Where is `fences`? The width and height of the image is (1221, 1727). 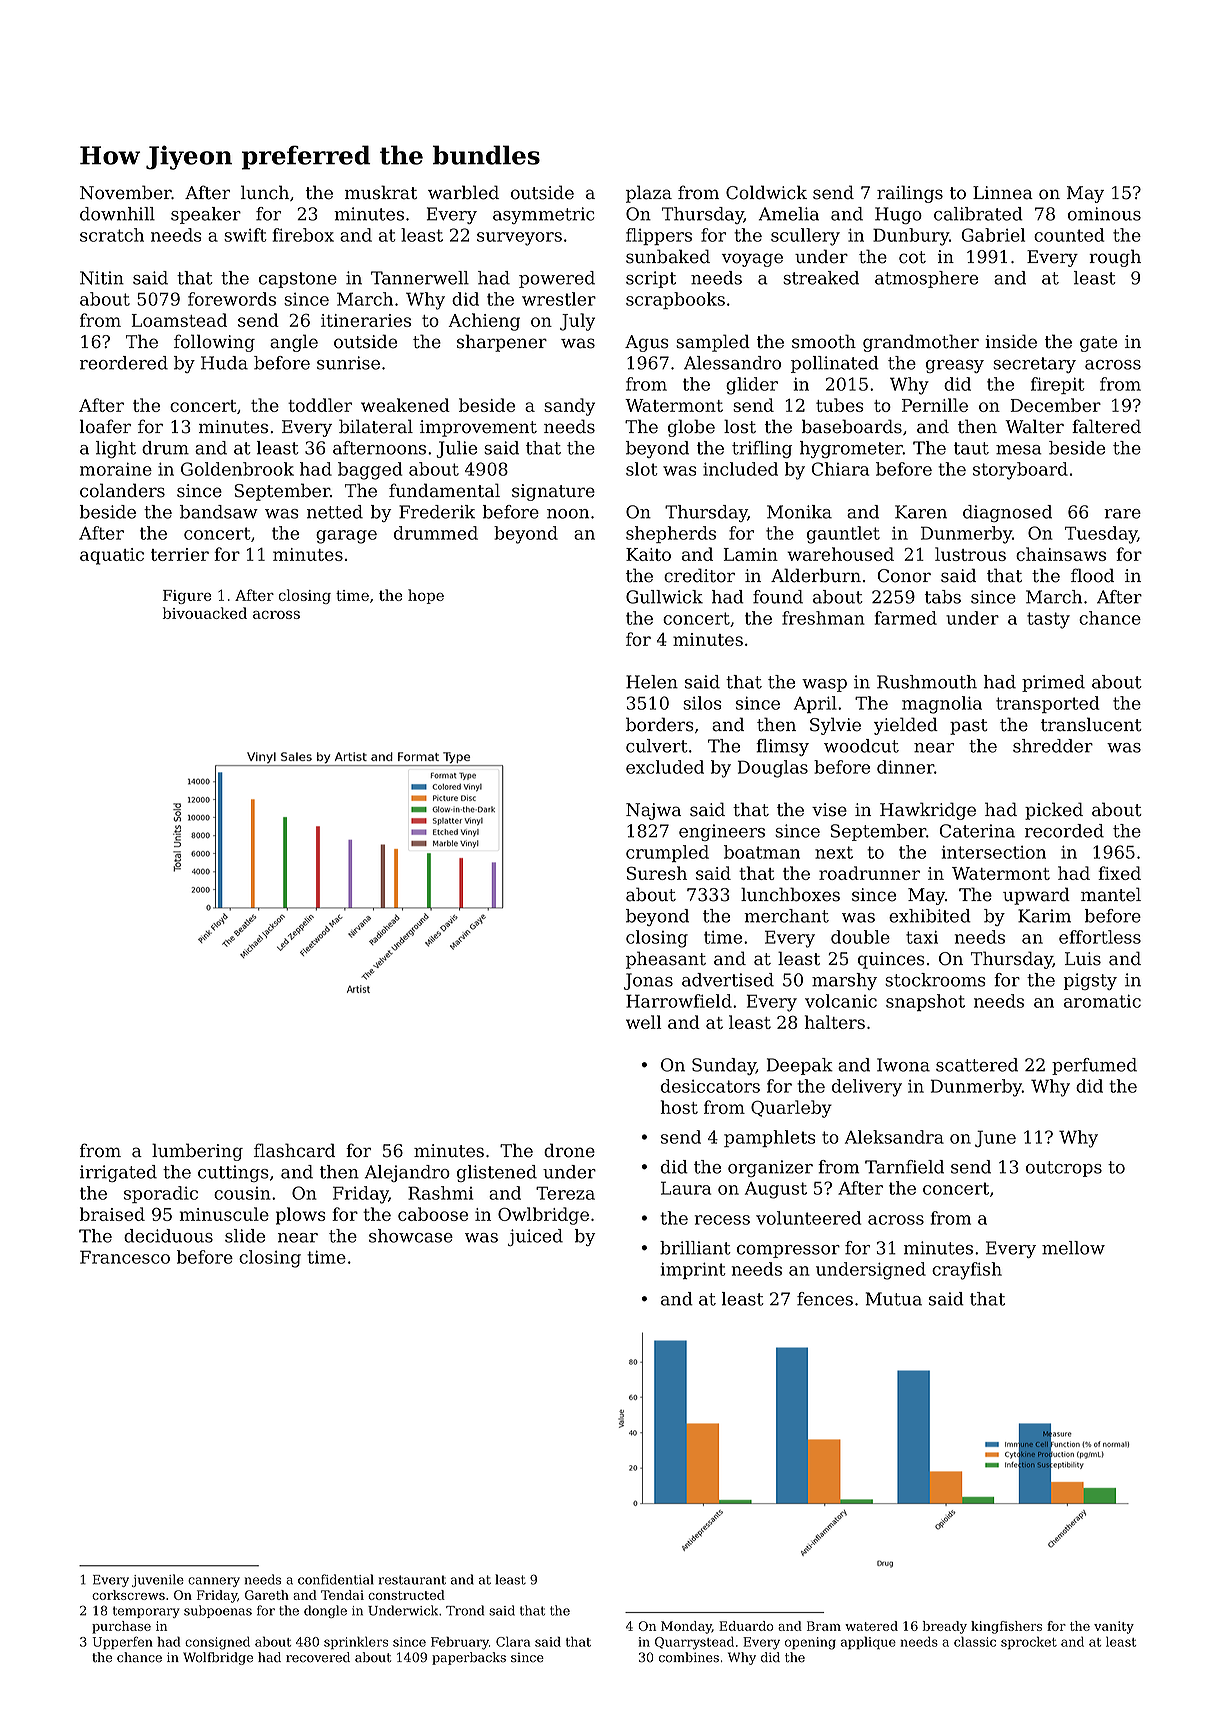 fences is located at coordinates (825, 1299).
